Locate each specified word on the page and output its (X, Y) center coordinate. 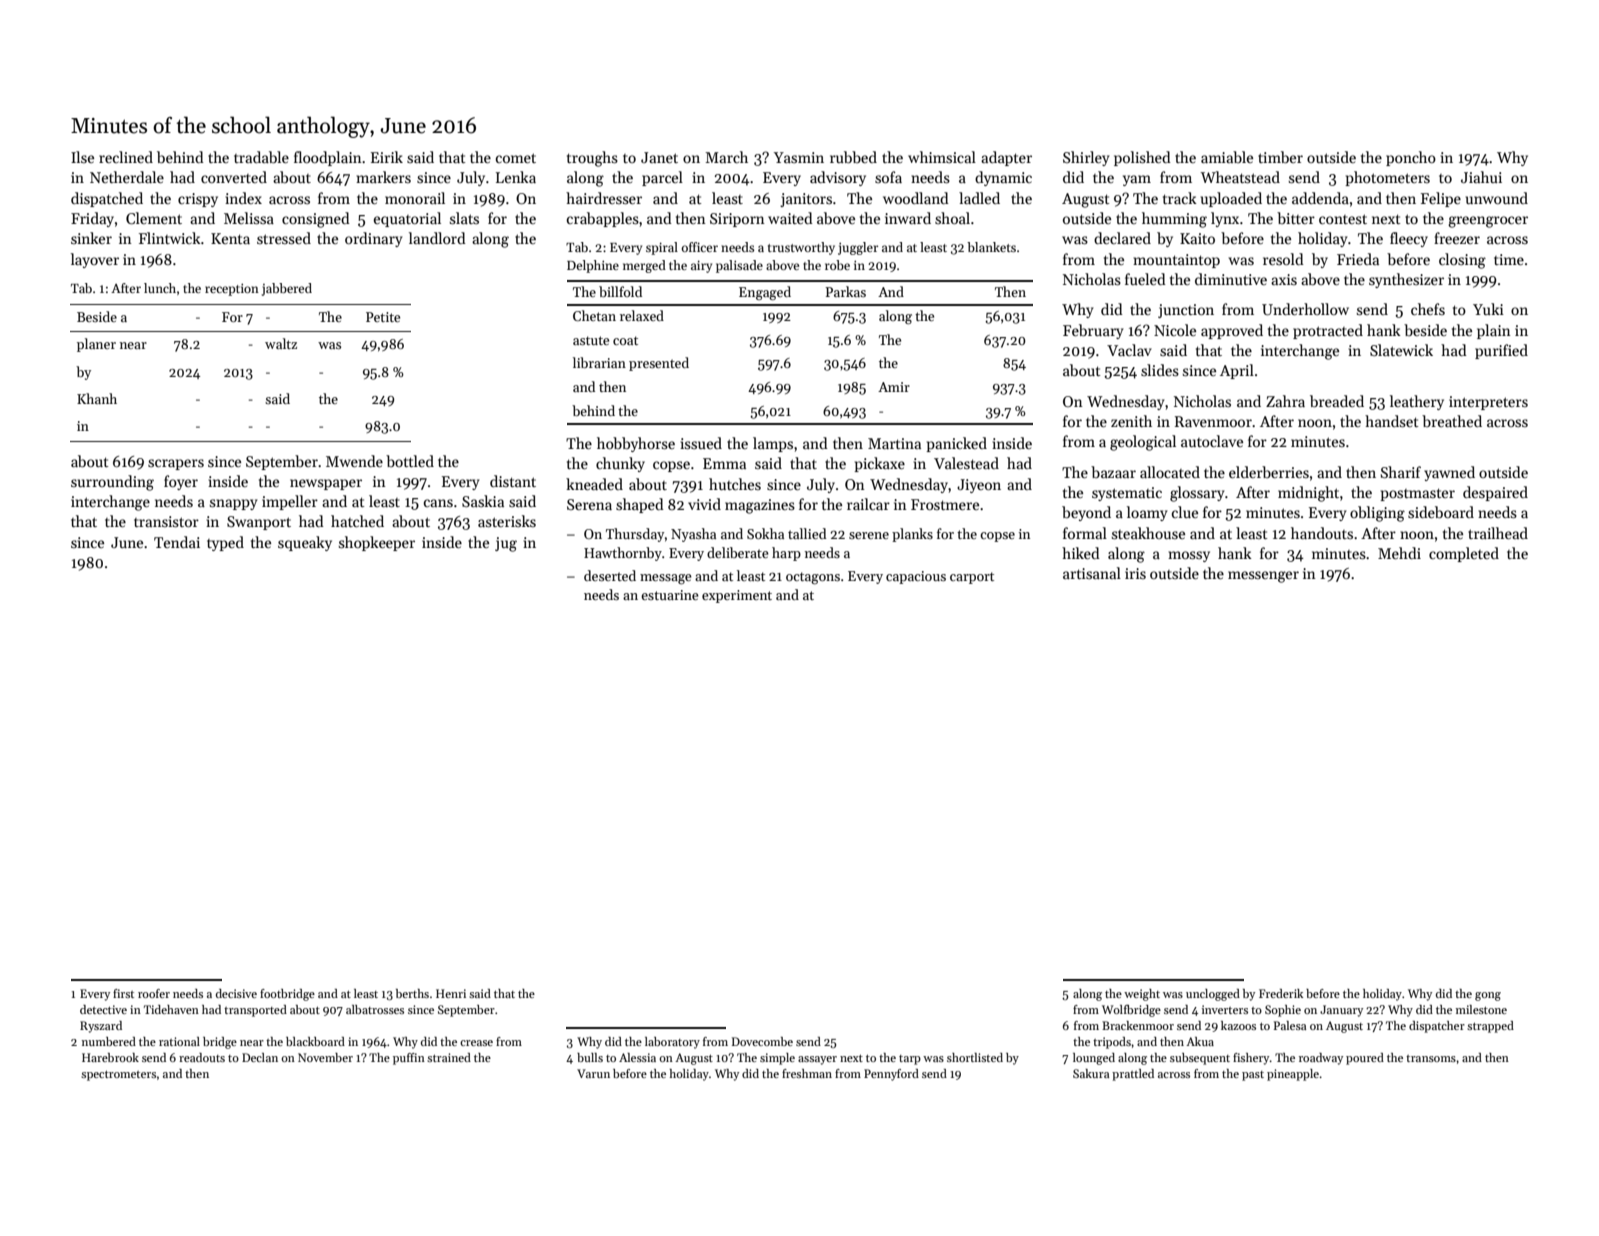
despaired (1495, 493)
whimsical (942, 157)
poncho (1411, 158)
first (123, 993)
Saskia (483, 501)
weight (1142, 995)
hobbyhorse (636, 444)
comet (516, 158)
